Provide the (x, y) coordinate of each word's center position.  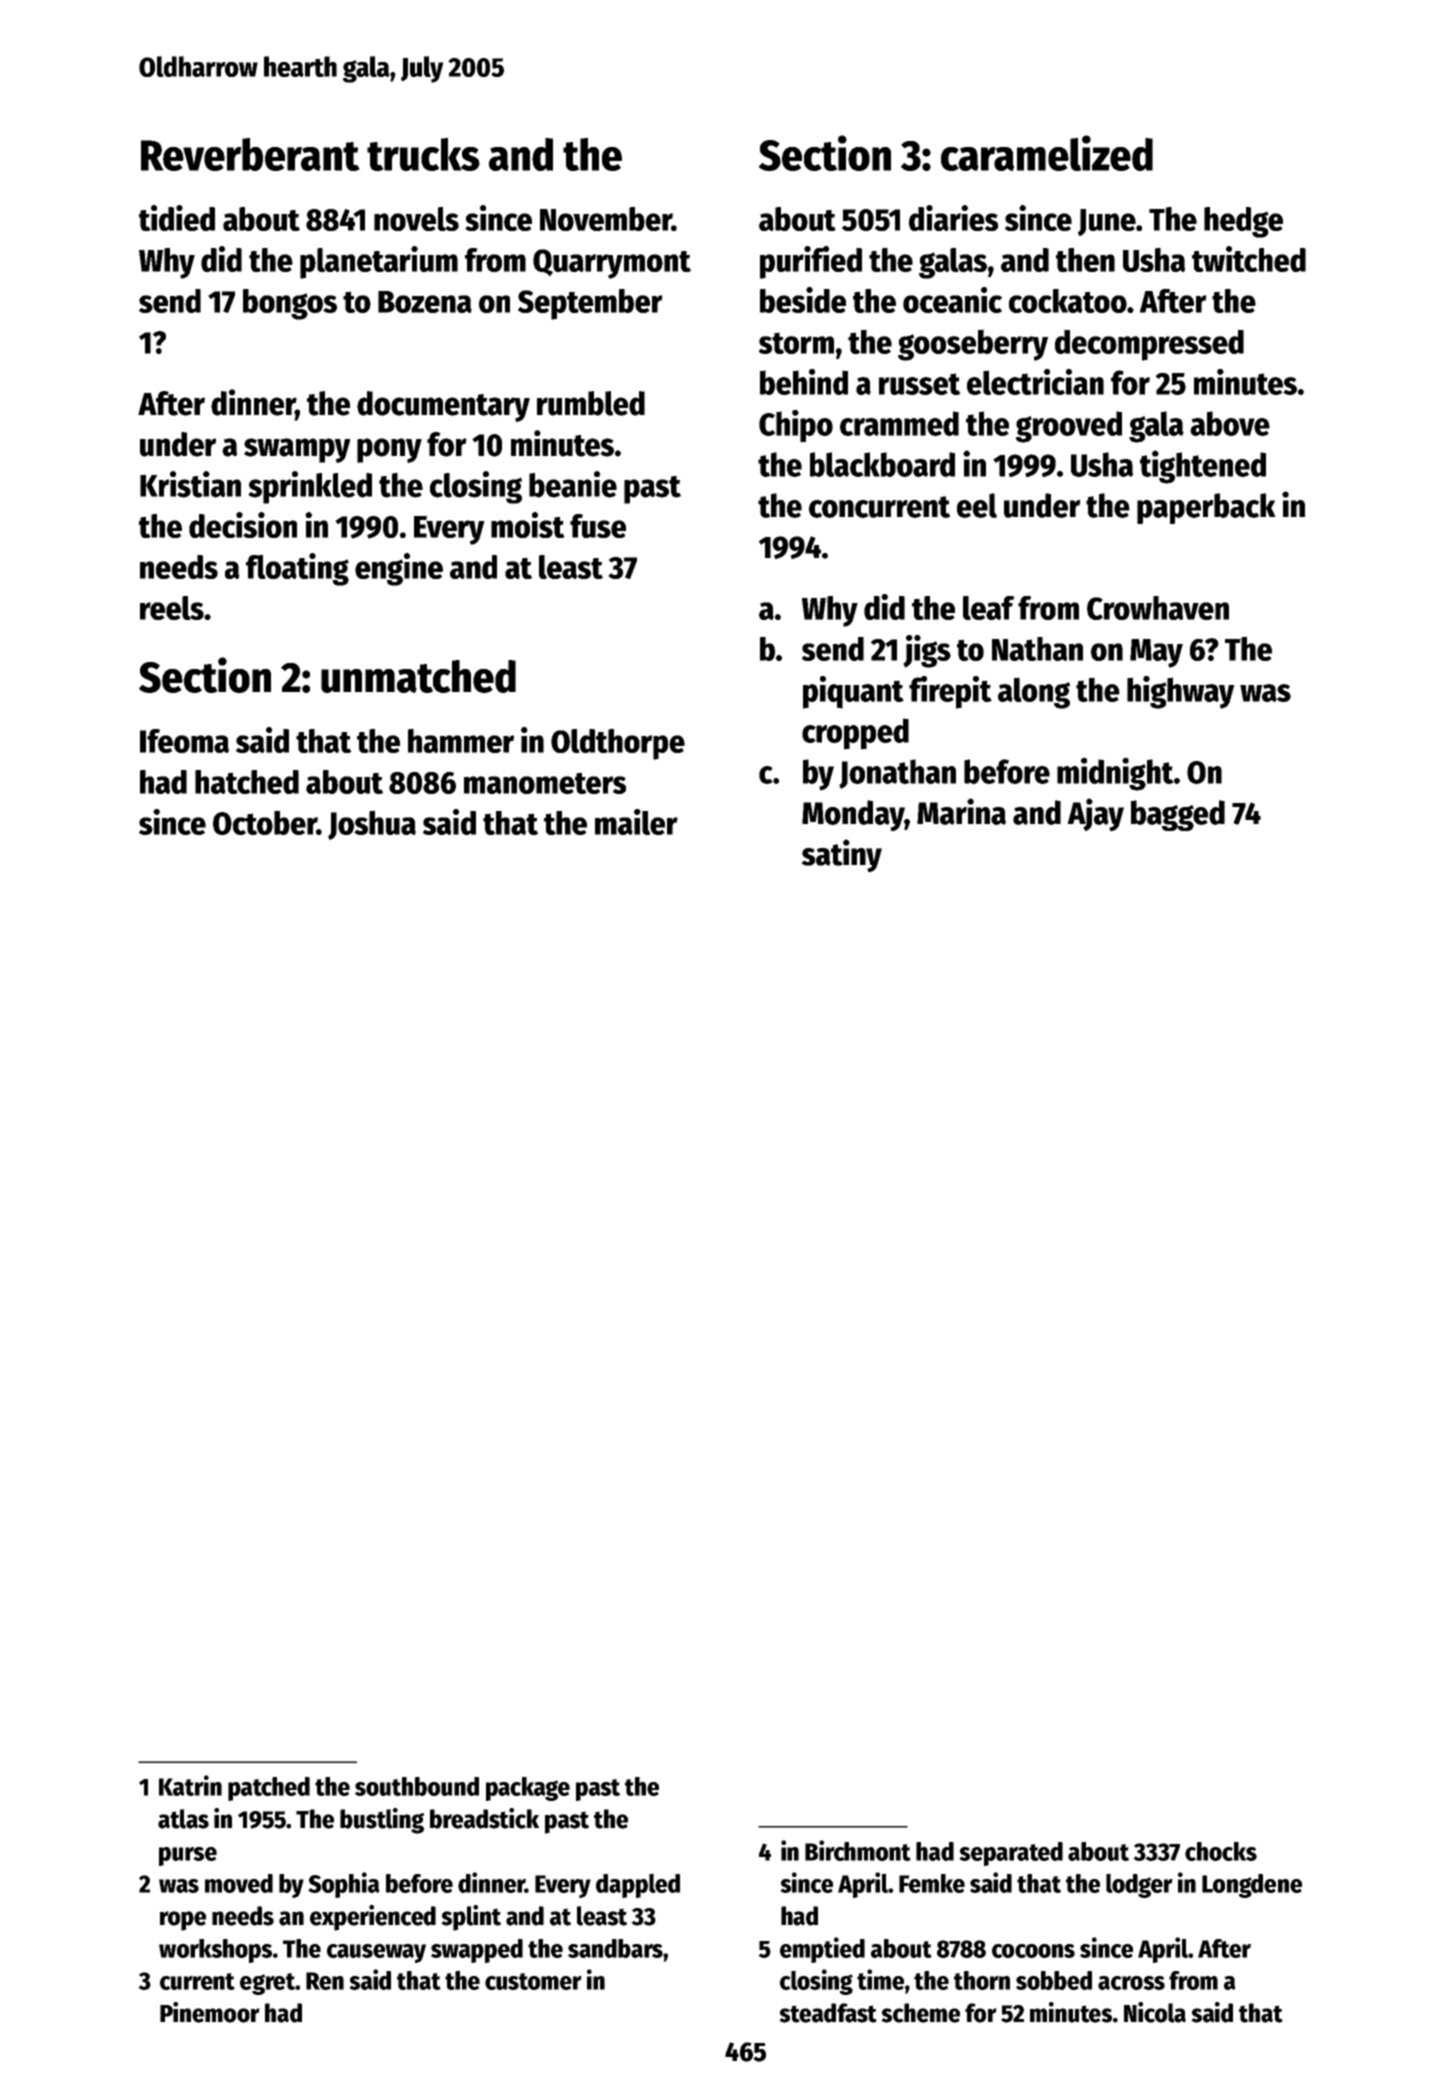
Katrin (190, 1785)
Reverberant (250, 154)
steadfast (828, 2013)
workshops (215, 1951)
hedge (1243, 222)
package (528, 1789)
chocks (1221, 1851)
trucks (423, 154)
